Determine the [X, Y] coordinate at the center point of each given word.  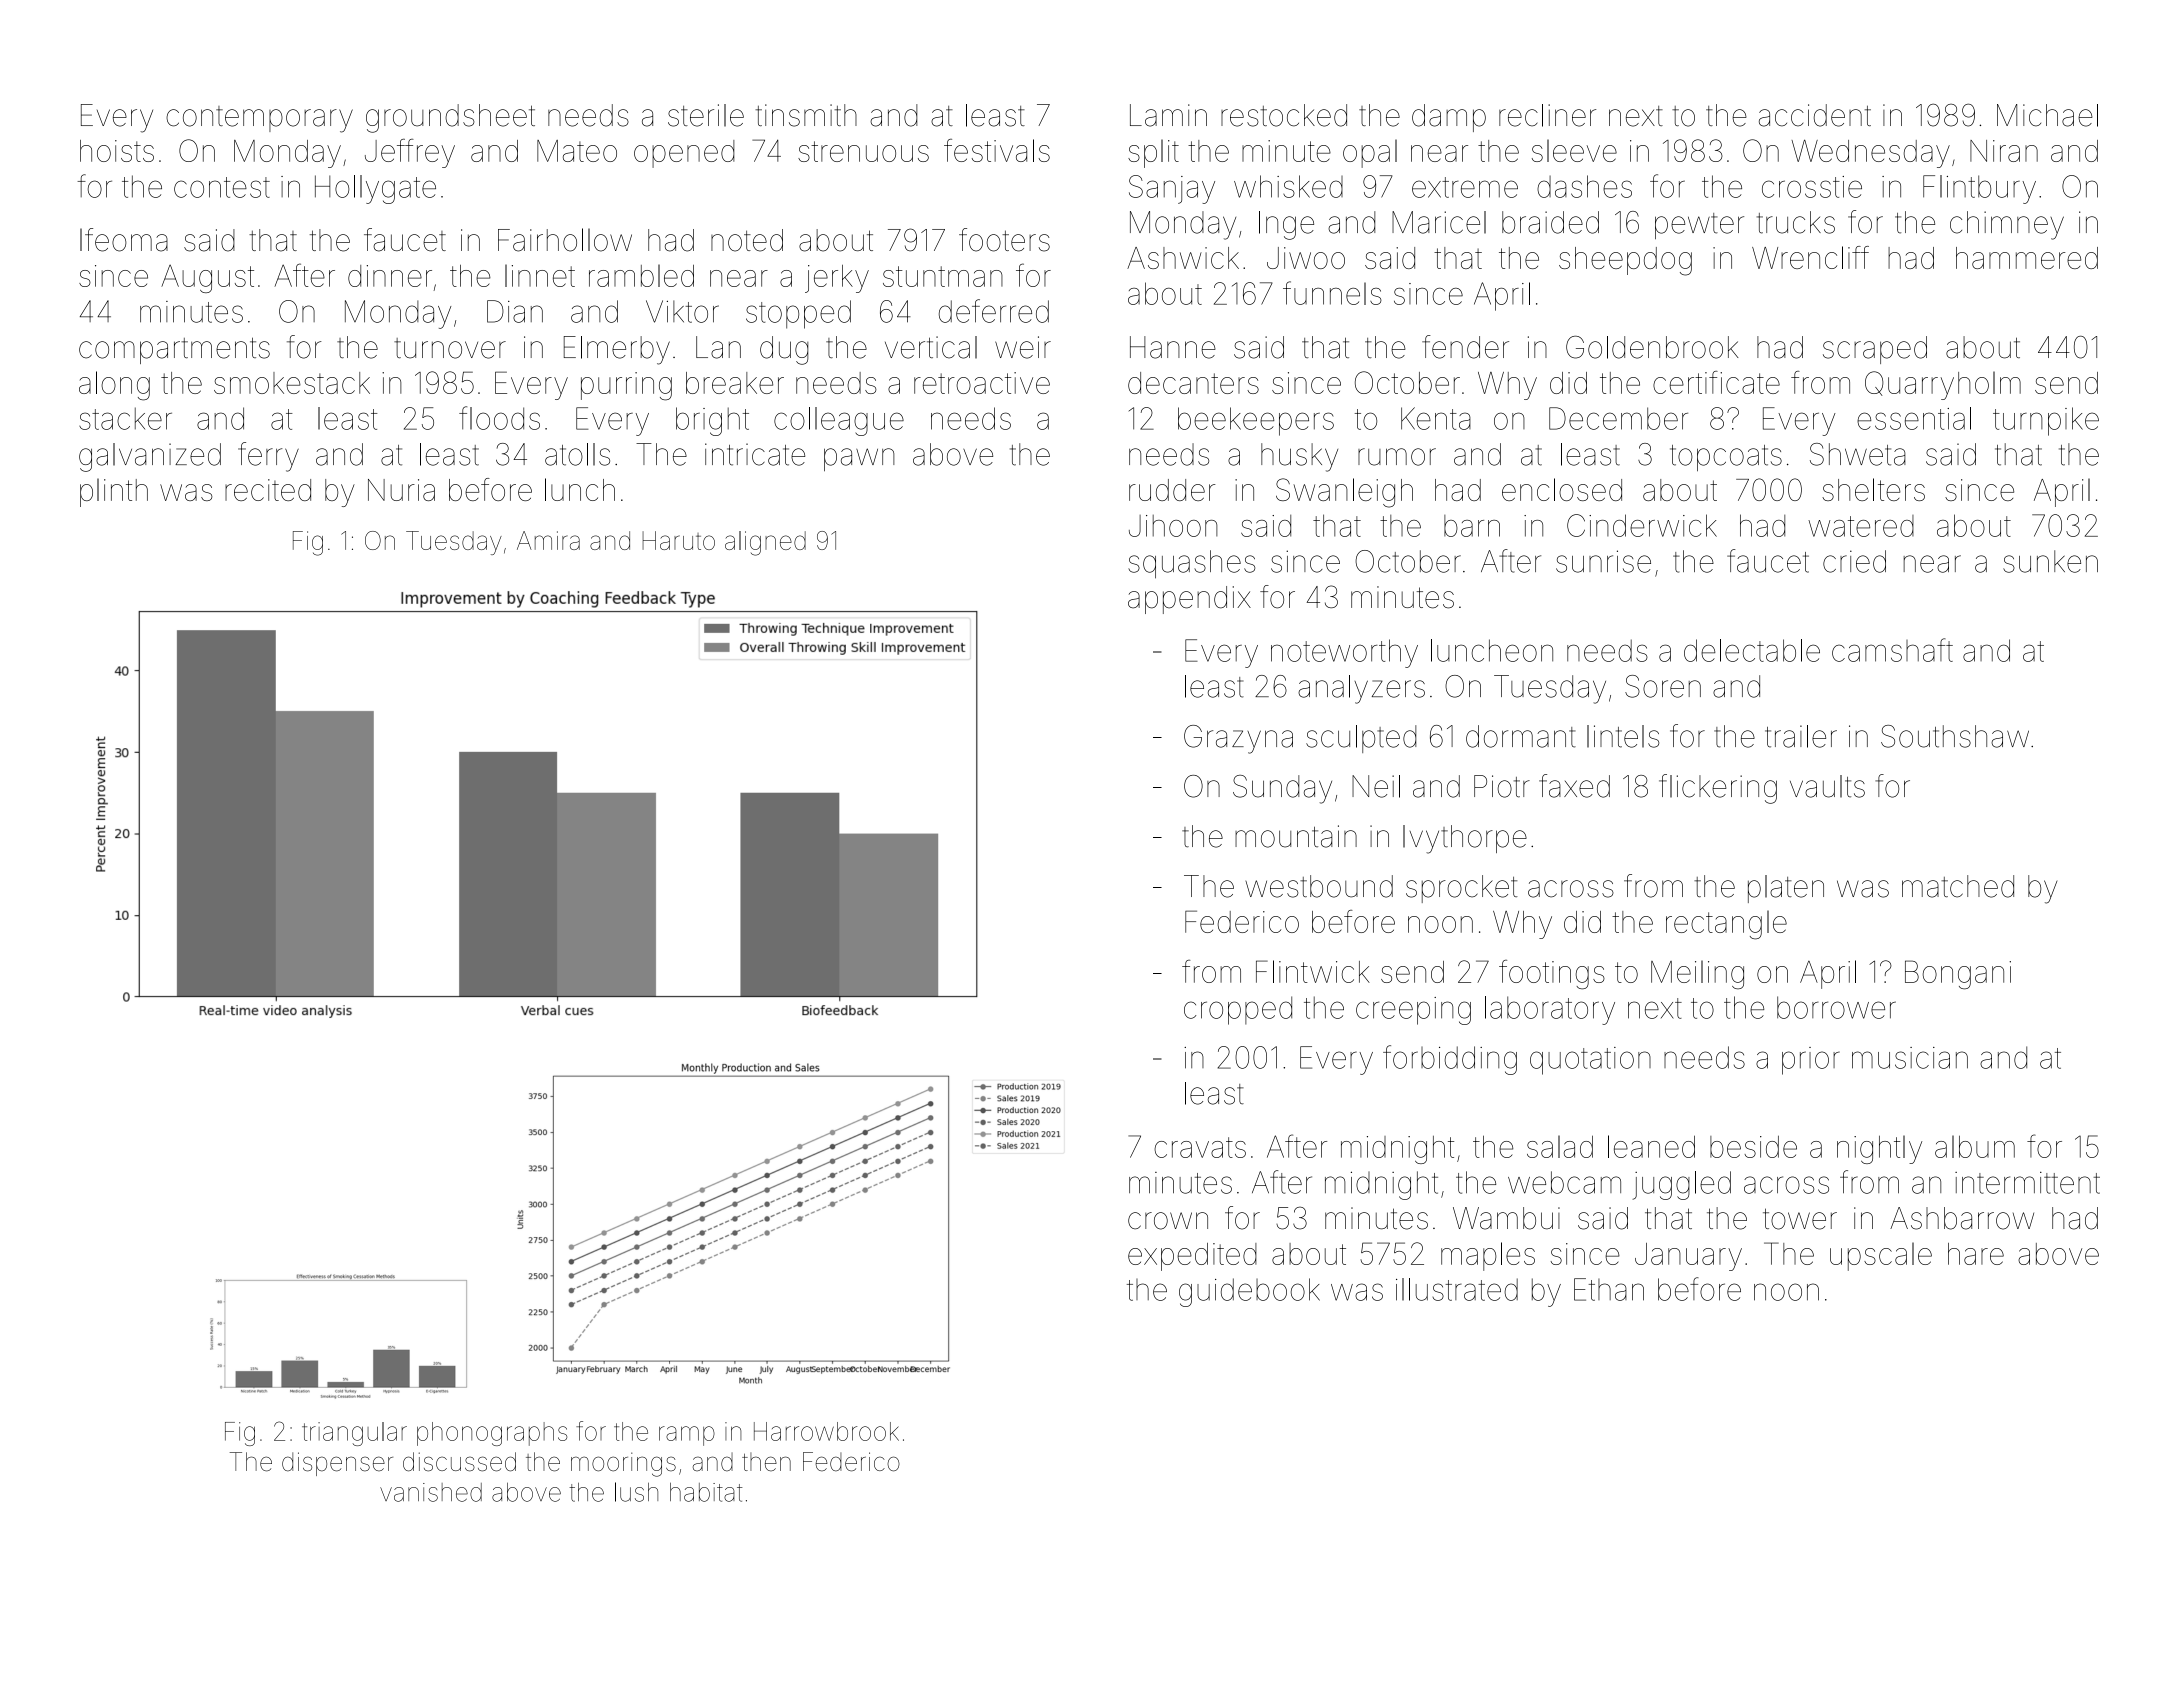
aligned [765, 543]
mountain [1296, 836]
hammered [2027, 258]
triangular [354, 1434]
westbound [1319, 886]
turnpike [2046, 421]
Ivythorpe [1465, 839]
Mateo [577, 151]
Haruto [678, 540]
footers [1004, 240]
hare [1976, 1254]
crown [1168, 1221]
